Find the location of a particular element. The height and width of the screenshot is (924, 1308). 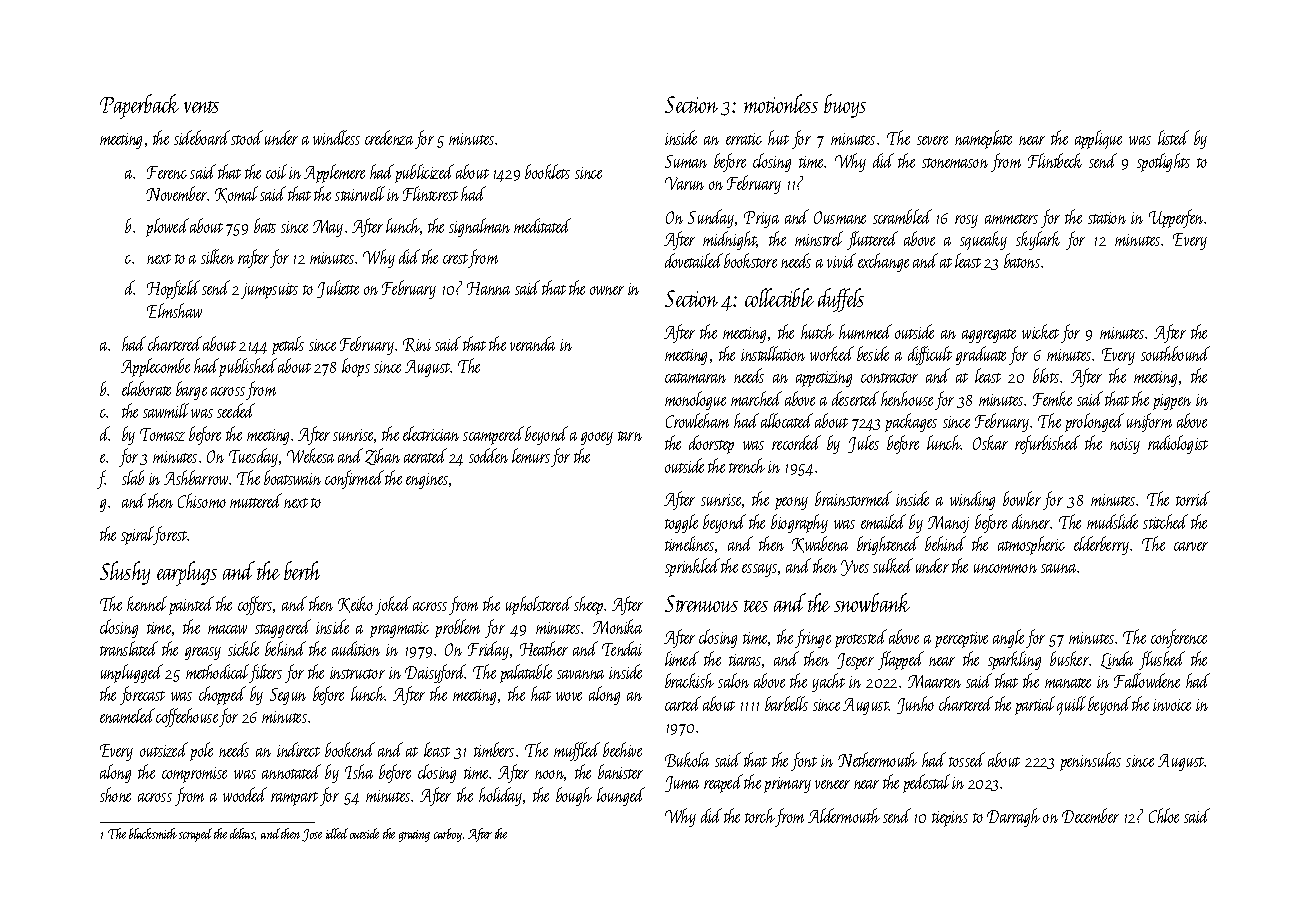

limed is located at coordinates (682, 658).
